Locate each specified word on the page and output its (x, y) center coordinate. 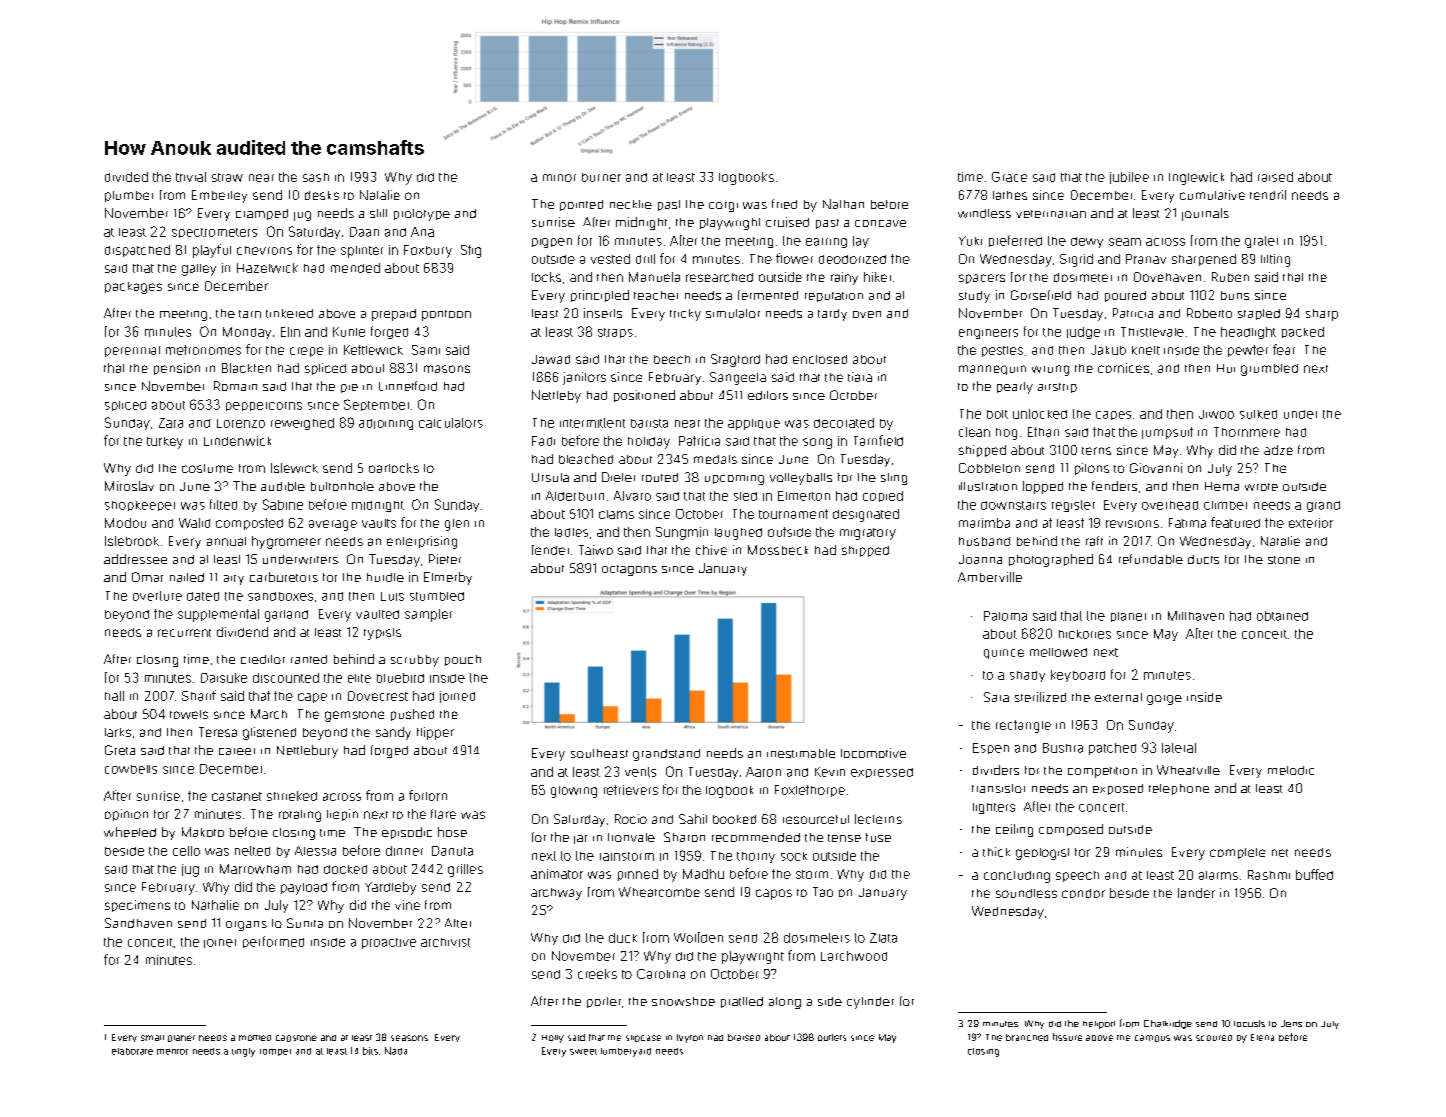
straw (227, 177)
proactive (389, 943)
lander (1196, 893)
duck (623, 938)
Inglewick (1196, 178)
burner (601, 177)
